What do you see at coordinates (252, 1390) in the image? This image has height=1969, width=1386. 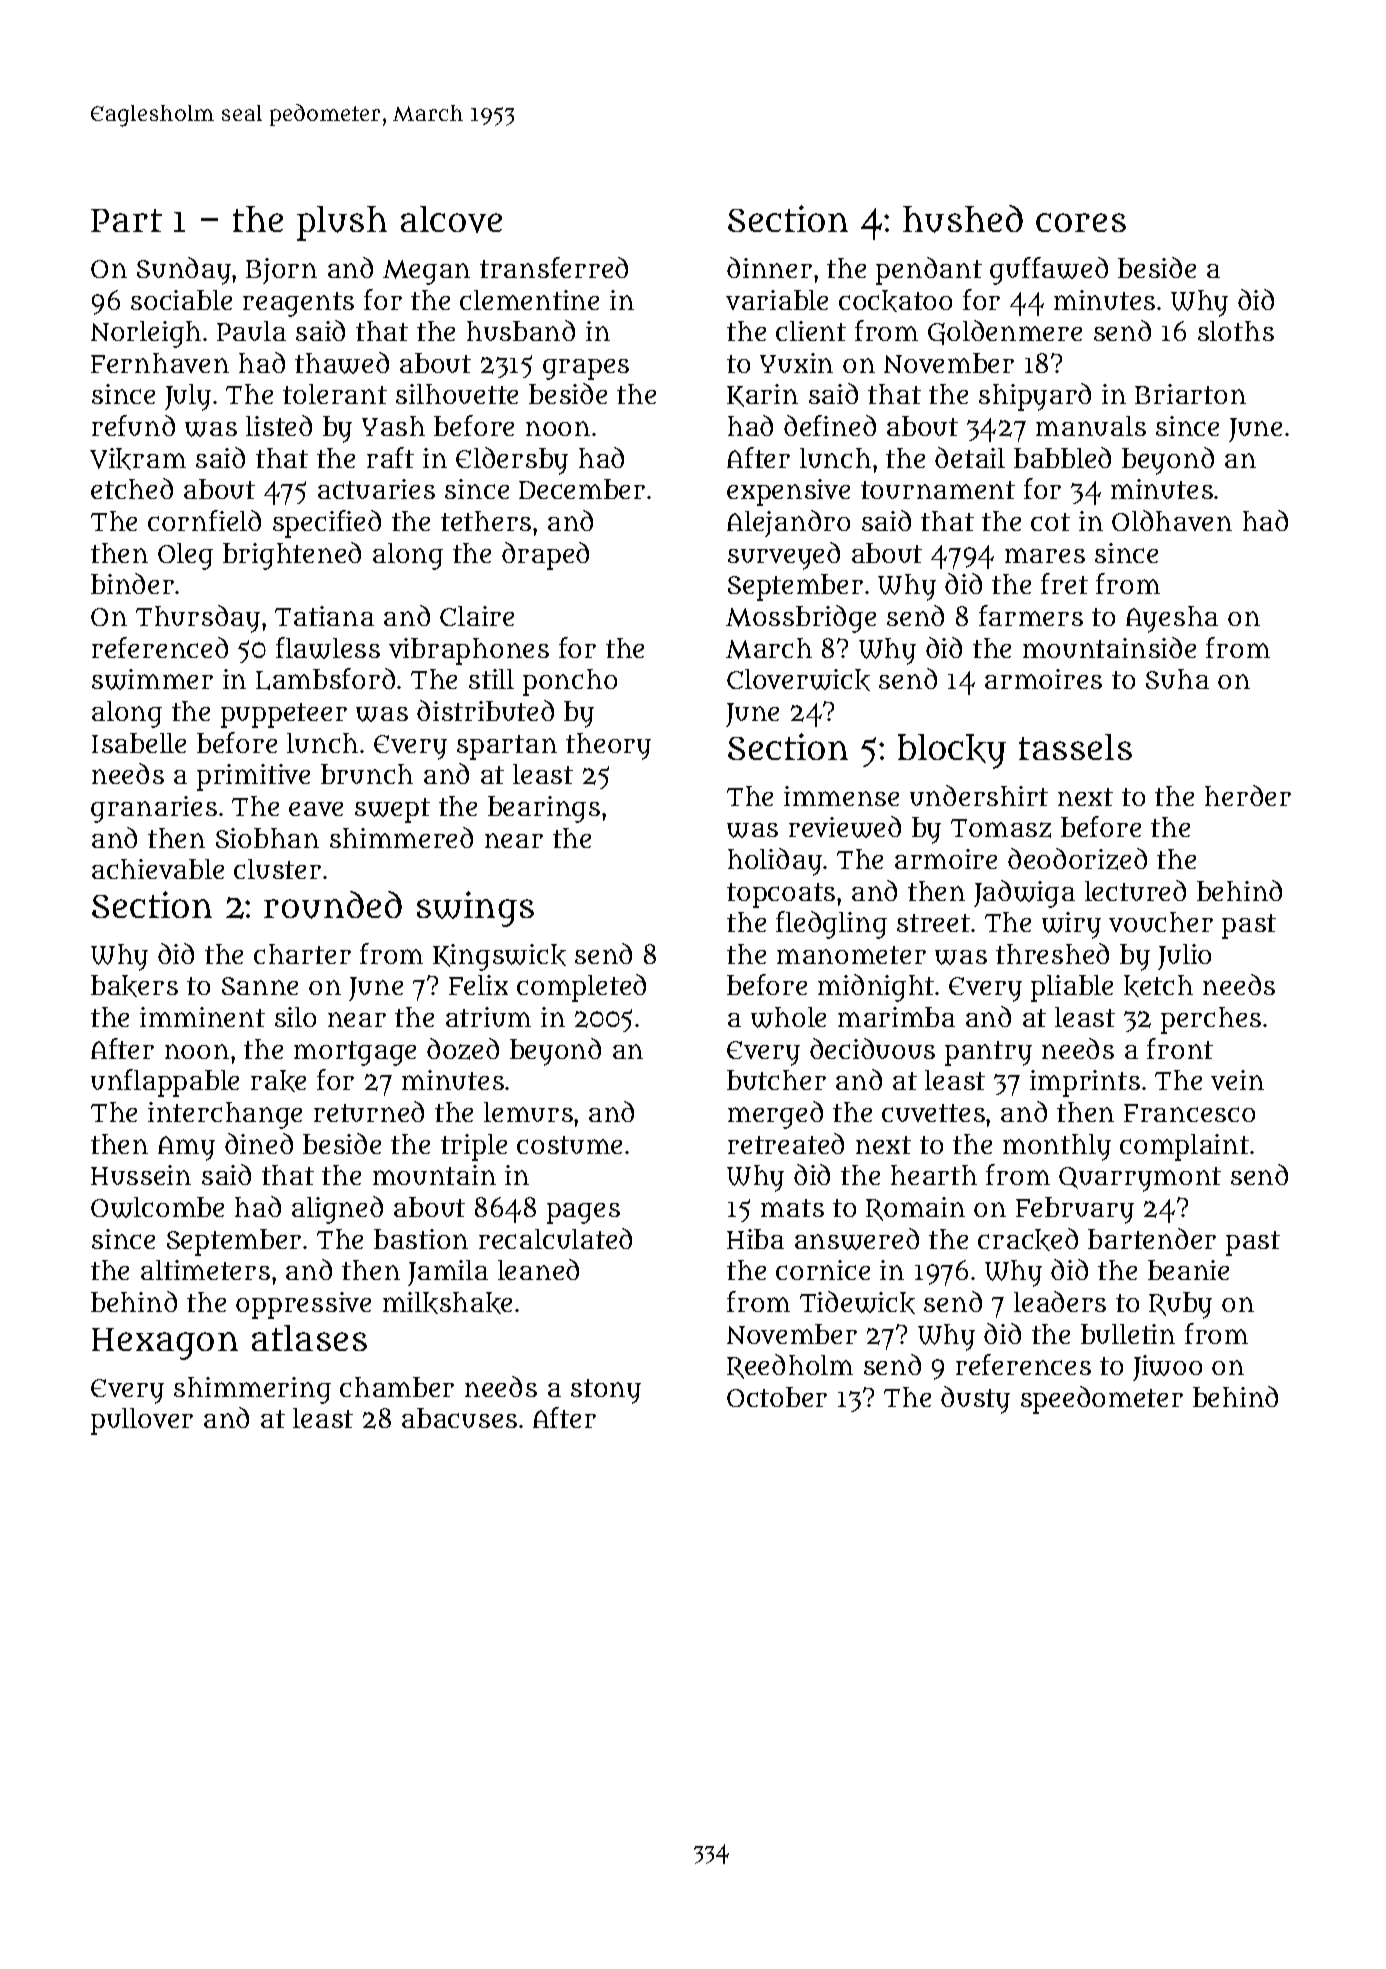 I see `shimmering` at bounding box center [252, 1390].
